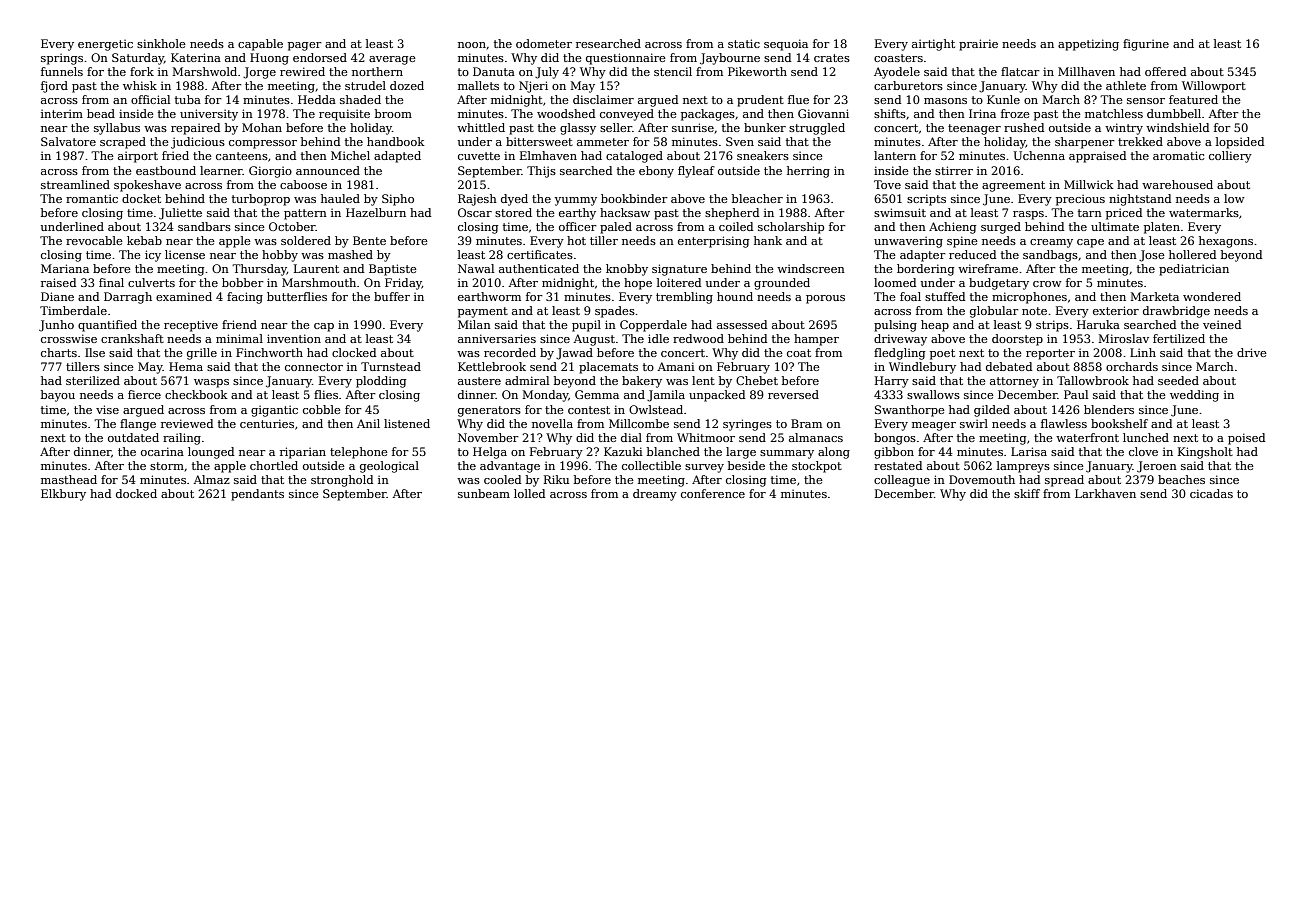 This document has width=1308, height=924. What do you see at coordinates (359, 453) in the document?
I see `telephone` at bounding box center [359, 453].
